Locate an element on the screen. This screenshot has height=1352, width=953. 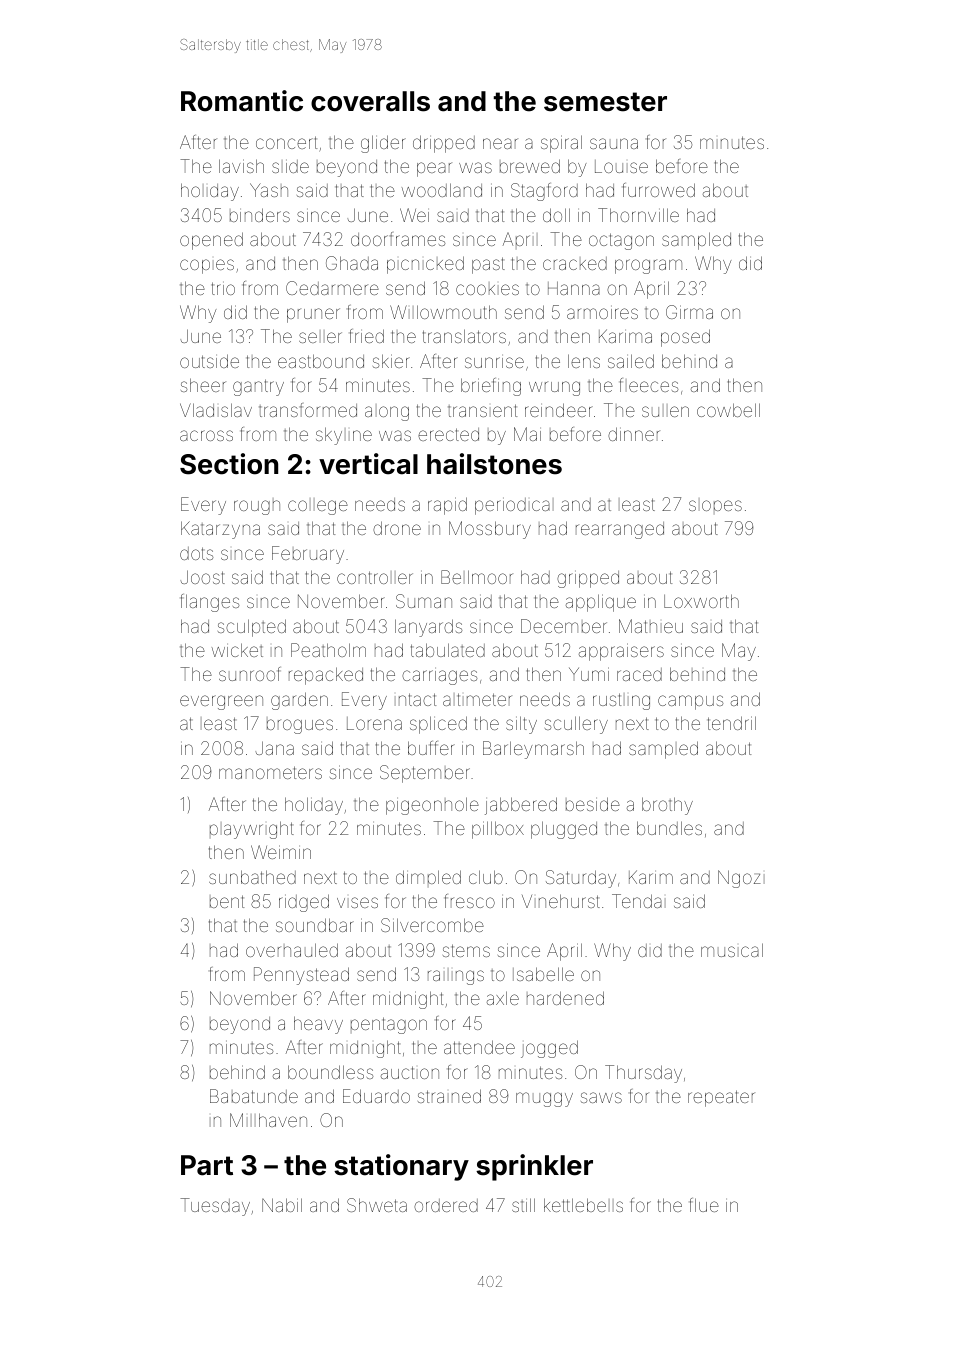
lavish is located at coordinates (241, 166).
